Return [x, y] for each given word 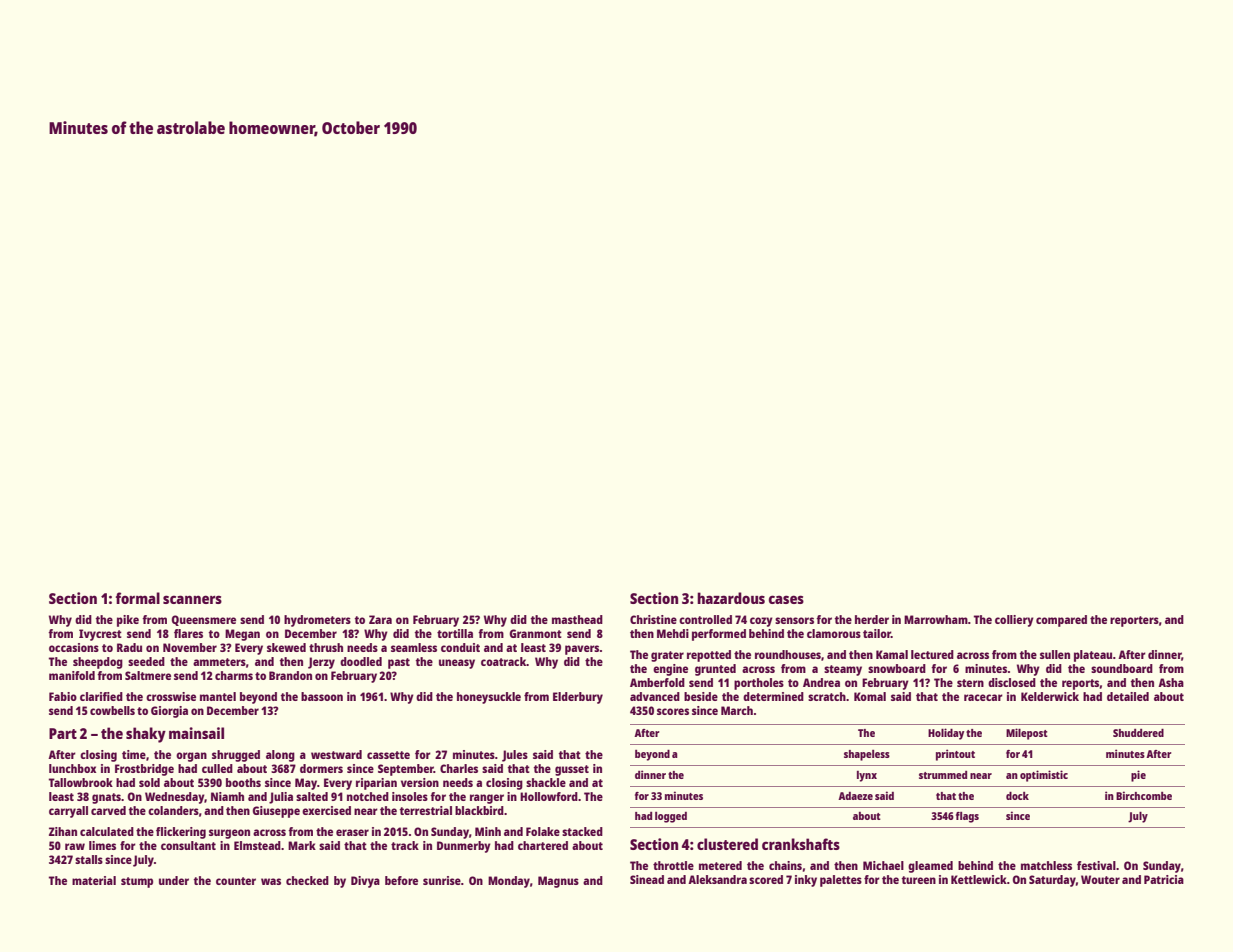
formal [138, 598]
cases [786, 599]
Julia [281, 798]
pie [1138, 776]
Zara [380, 619]
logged [671, 817]
